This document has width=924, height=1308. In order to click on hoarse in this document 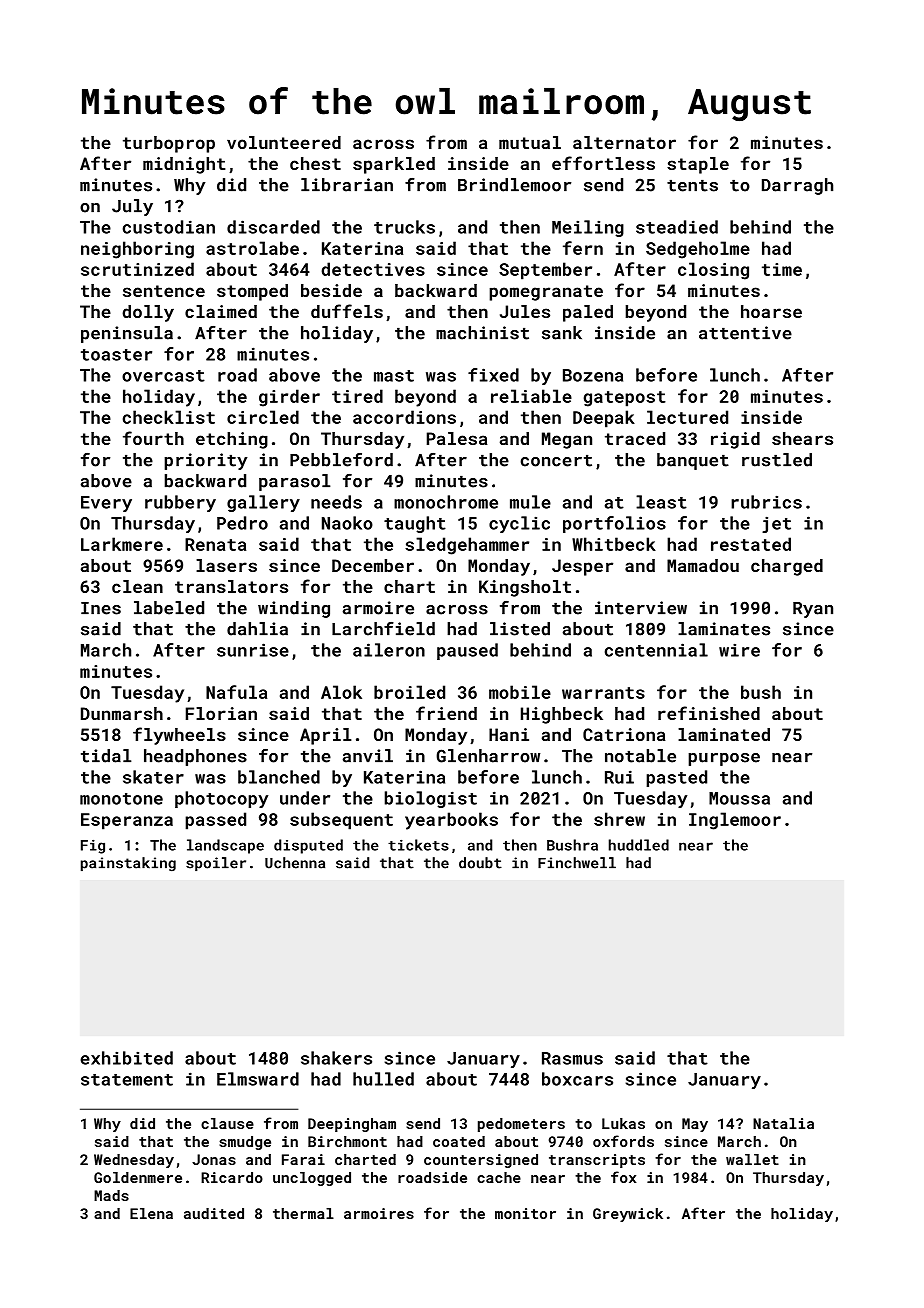, I will do `click(771, 311)`.
